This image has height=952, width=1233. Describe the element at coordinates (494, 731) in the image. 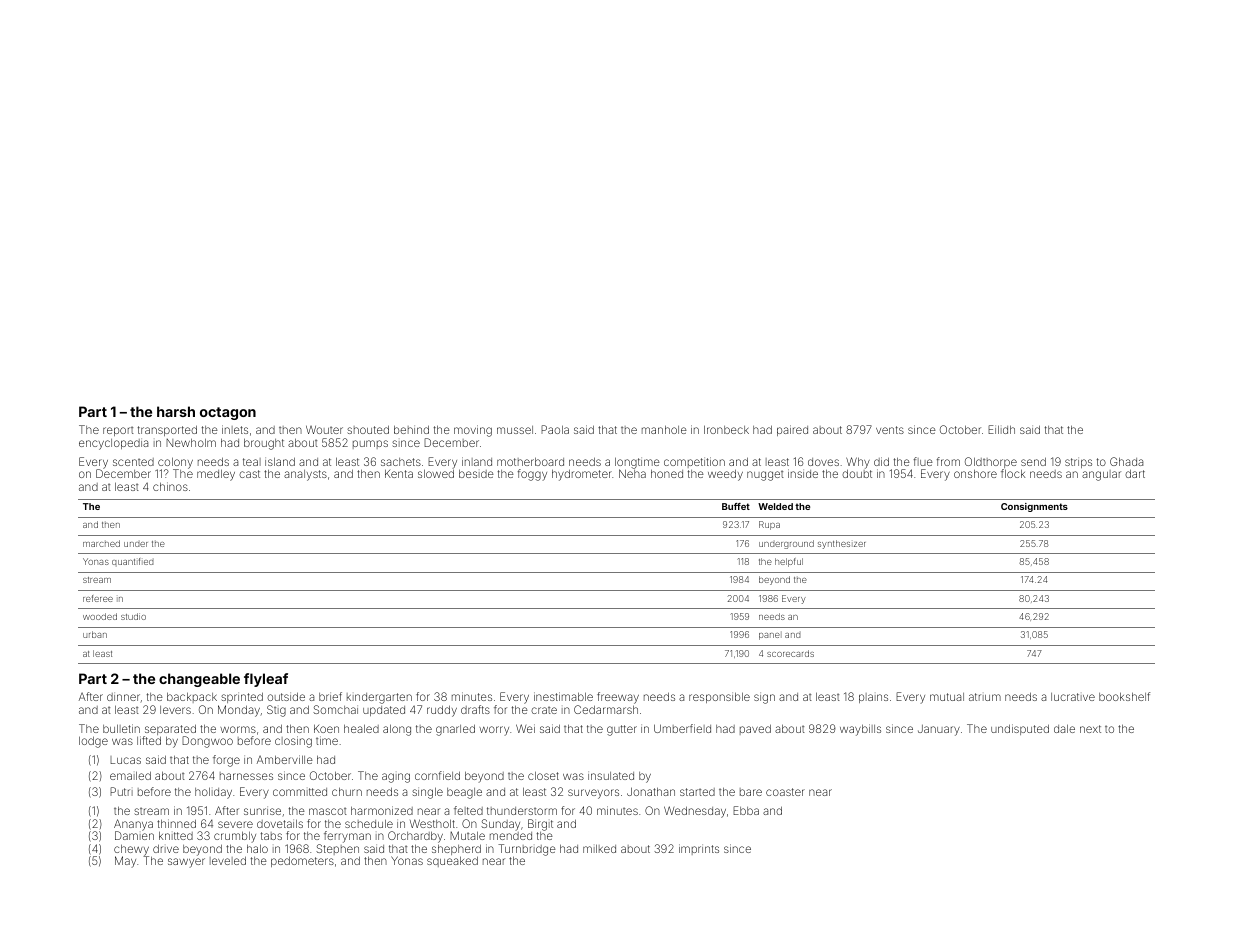

I see `worry` at that location.
